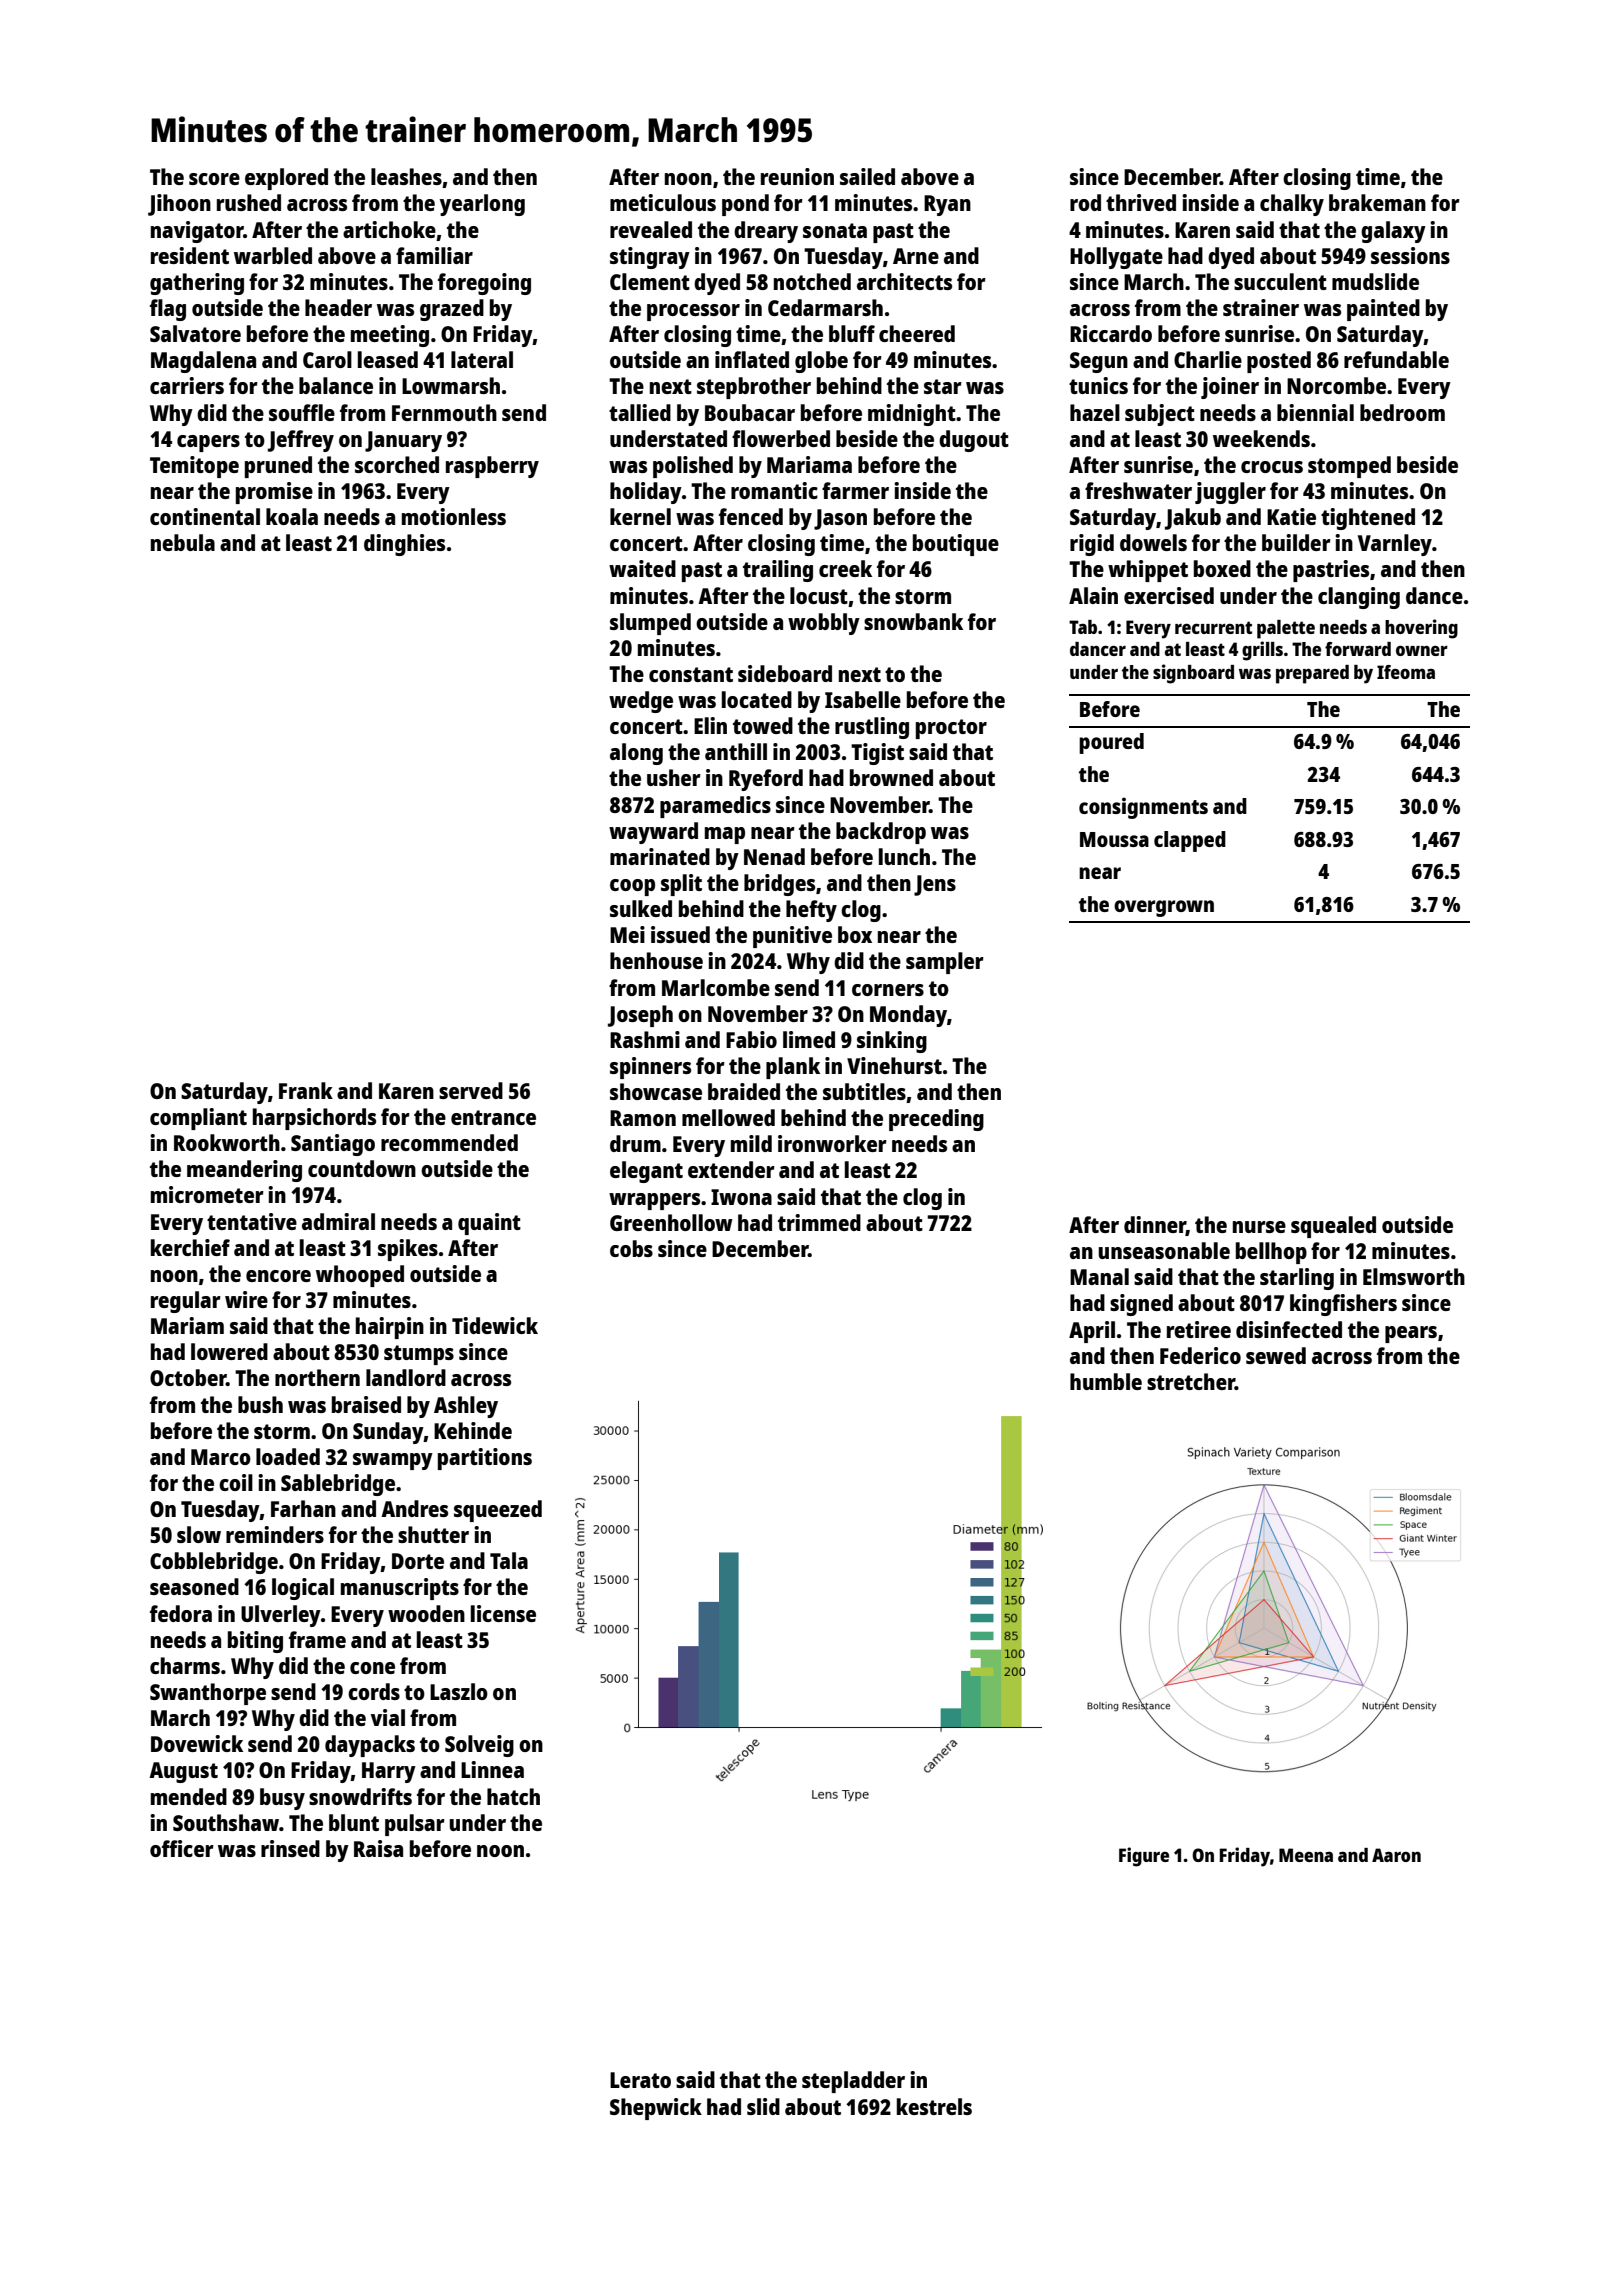 This document has height=2292, width=1620. I want to click on biennial, so click(1315, 412).
